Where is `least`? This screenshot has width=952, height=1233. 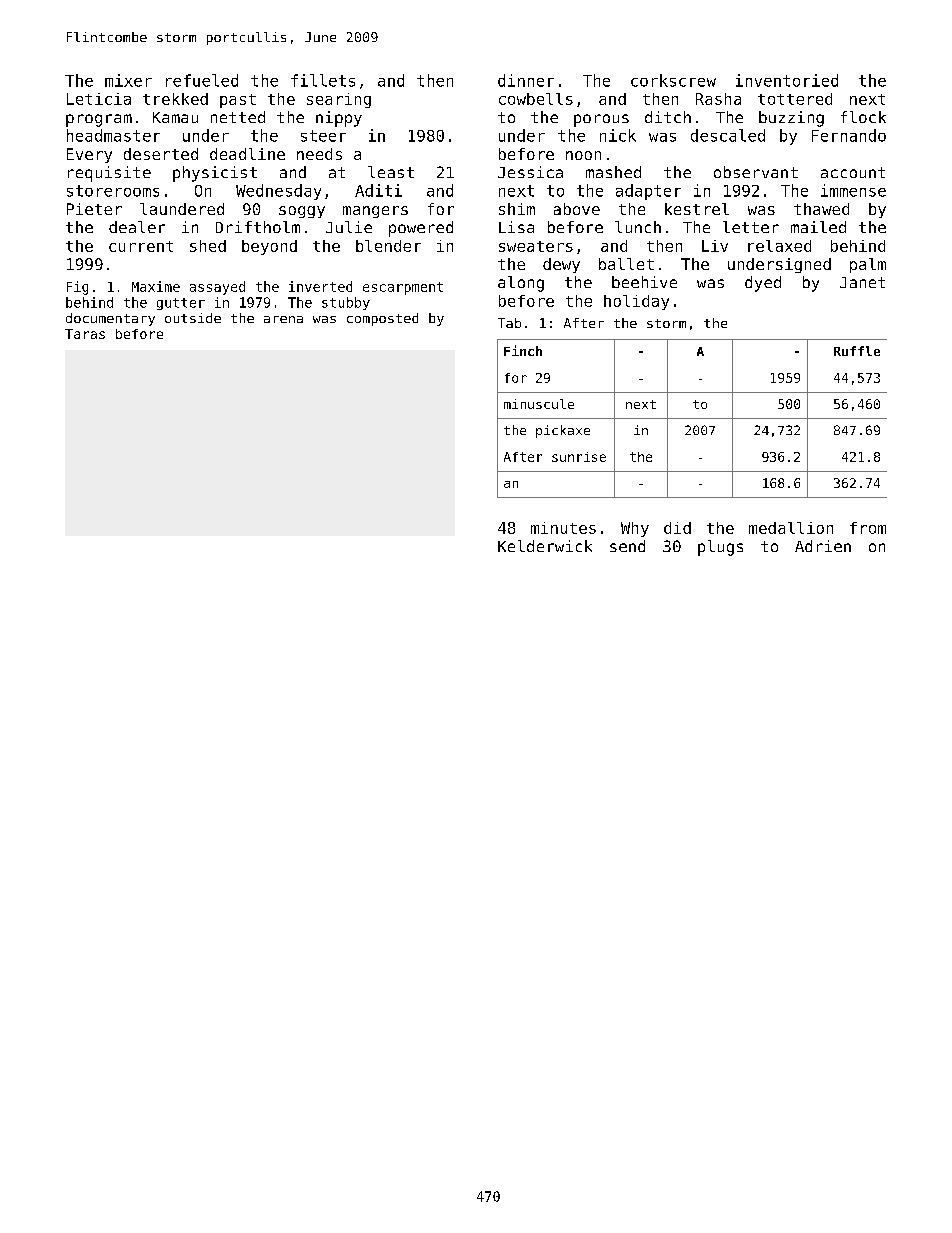 least is located at coordinates (391, 172).
